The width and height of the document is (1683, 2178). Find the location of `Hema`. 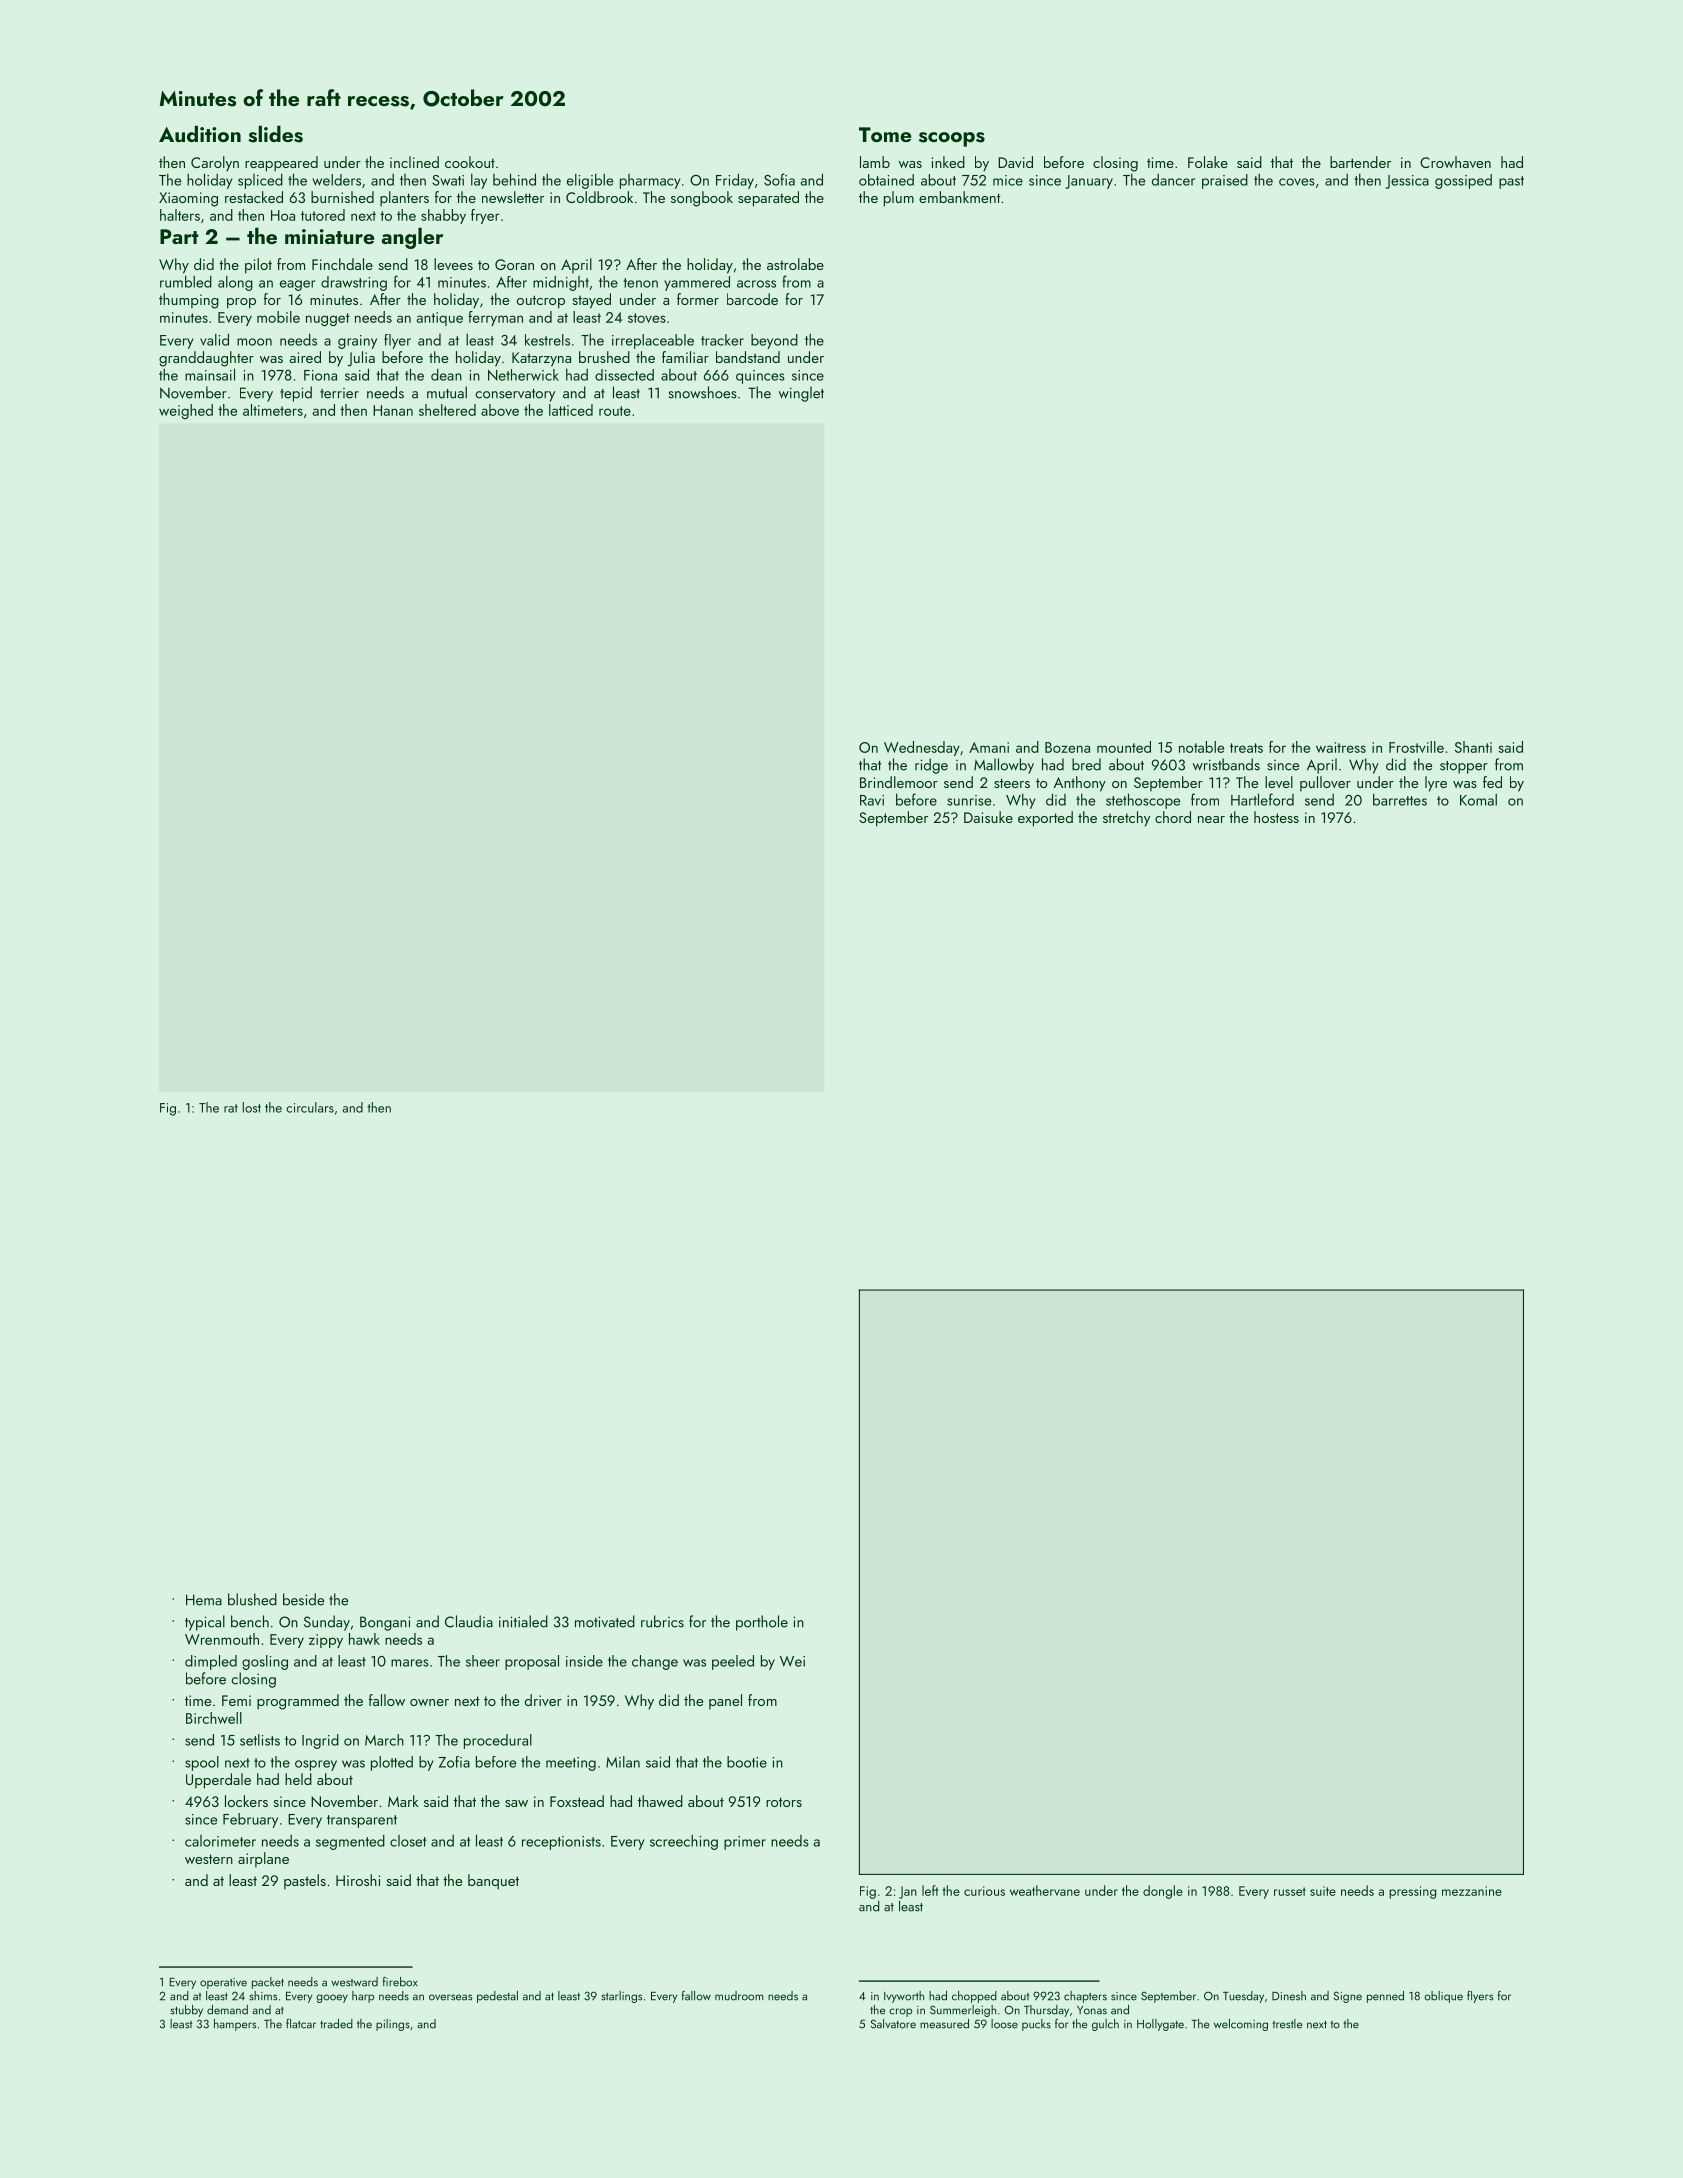

Hema is located at coordinates (204, 1600).
